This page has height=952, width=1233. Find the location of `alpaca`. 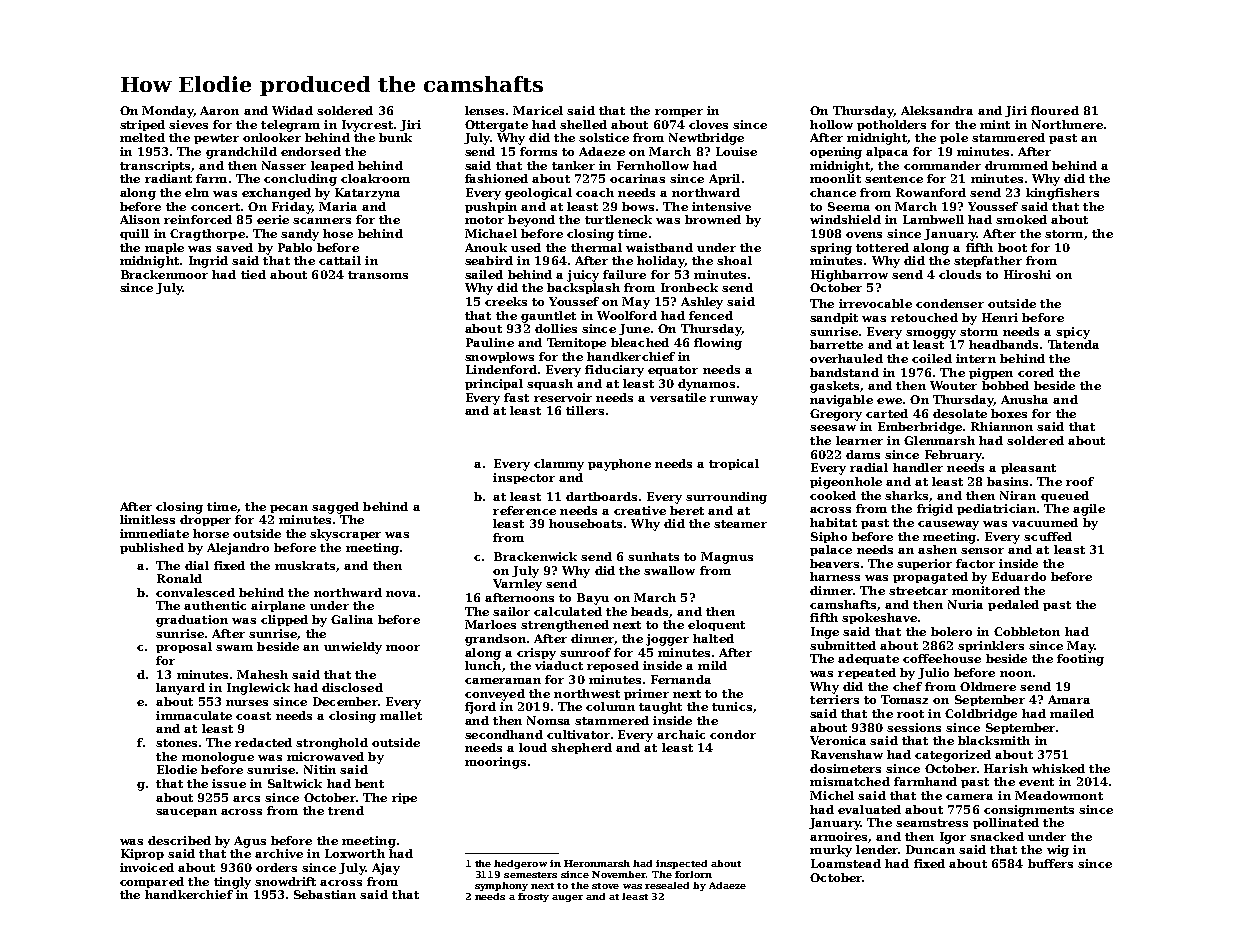

alpaca is located at coordinates (887, 152).
